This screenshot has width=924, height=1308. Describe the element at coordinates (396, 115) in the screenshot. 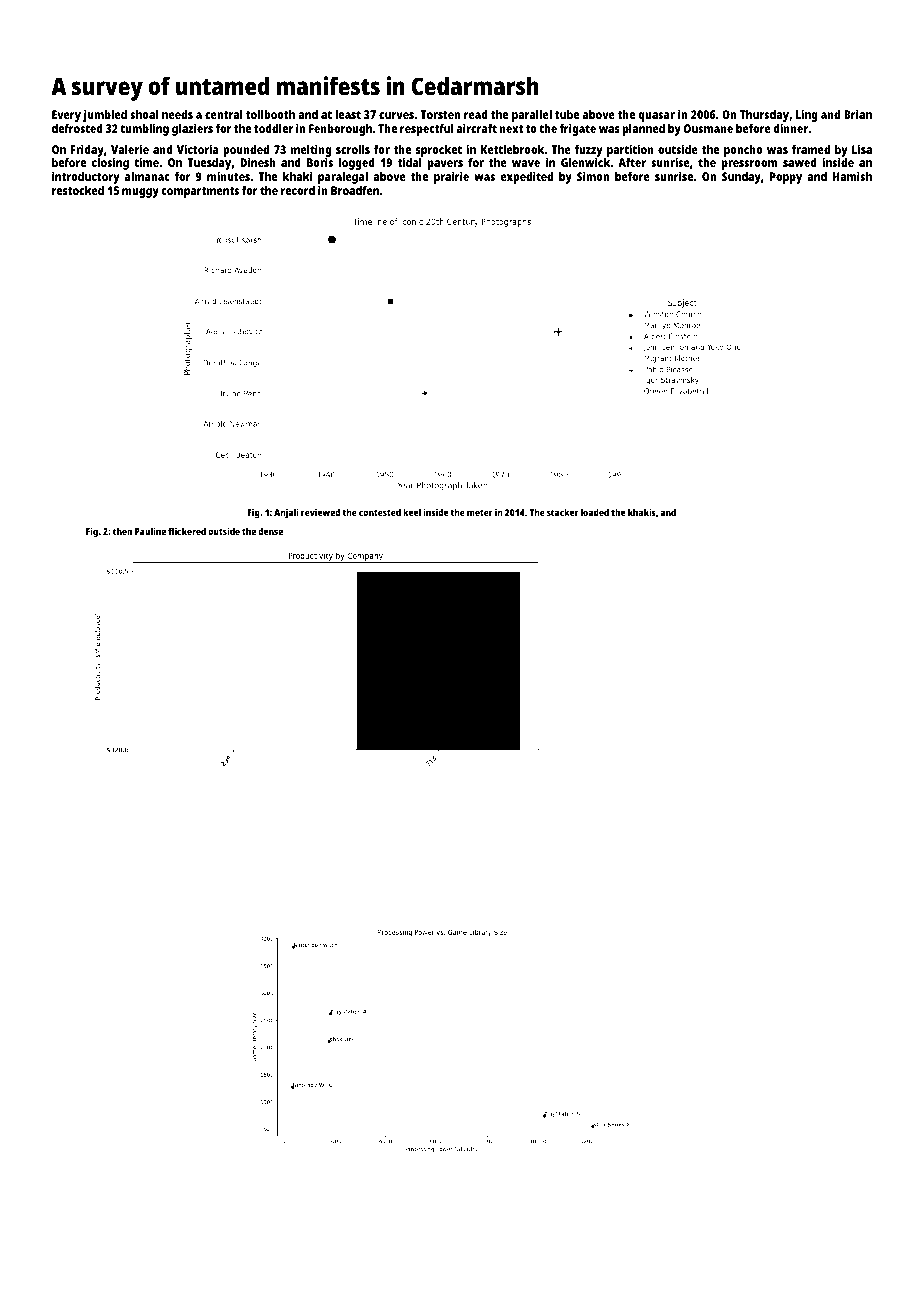

I see `curves` at that location.
